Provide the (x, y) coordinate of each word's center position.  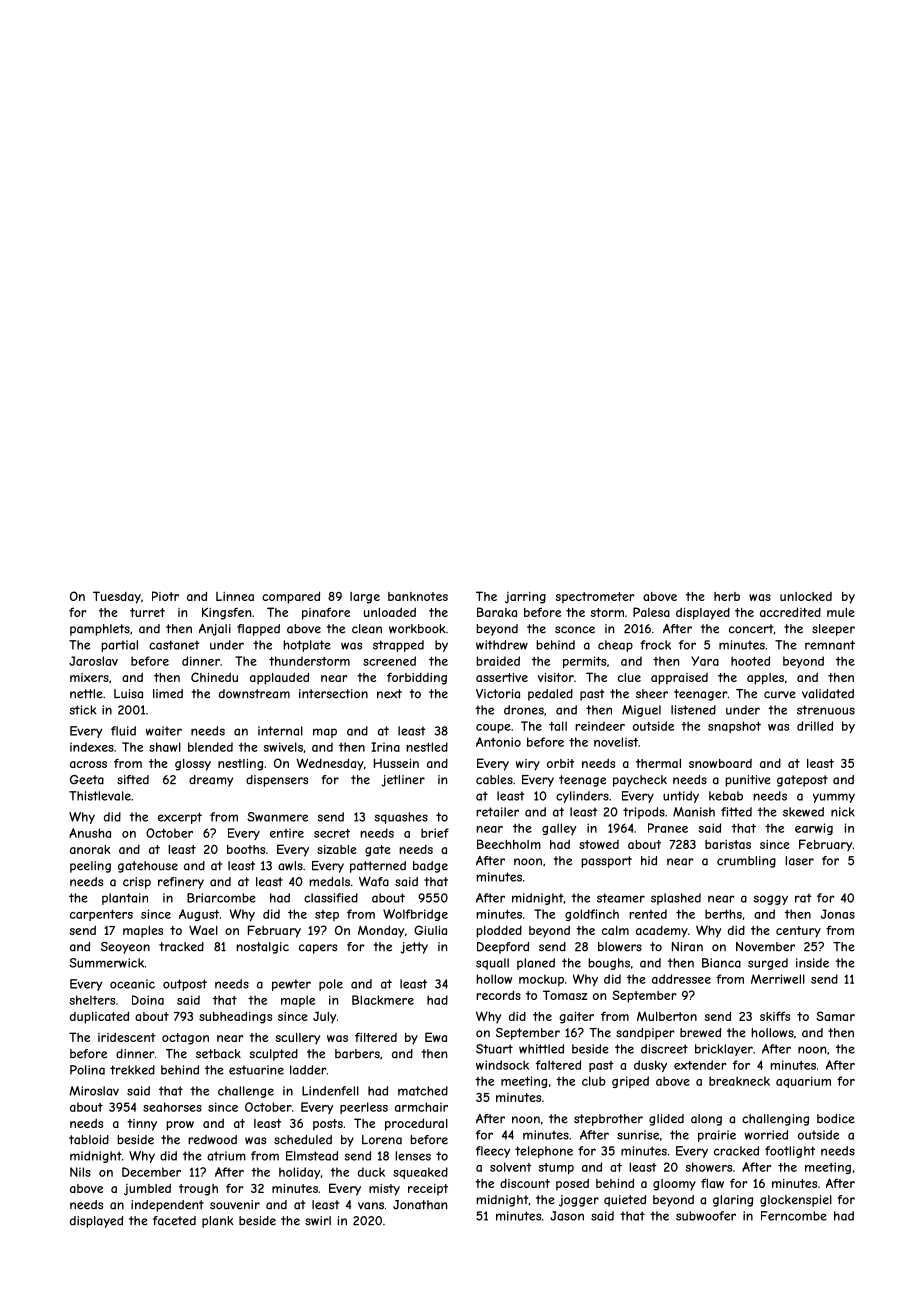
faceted (174, 1221)
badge (430, 867)
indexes (92, 747)
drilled (815, 726)
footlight (790, 1152)
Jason (567, 1216)
